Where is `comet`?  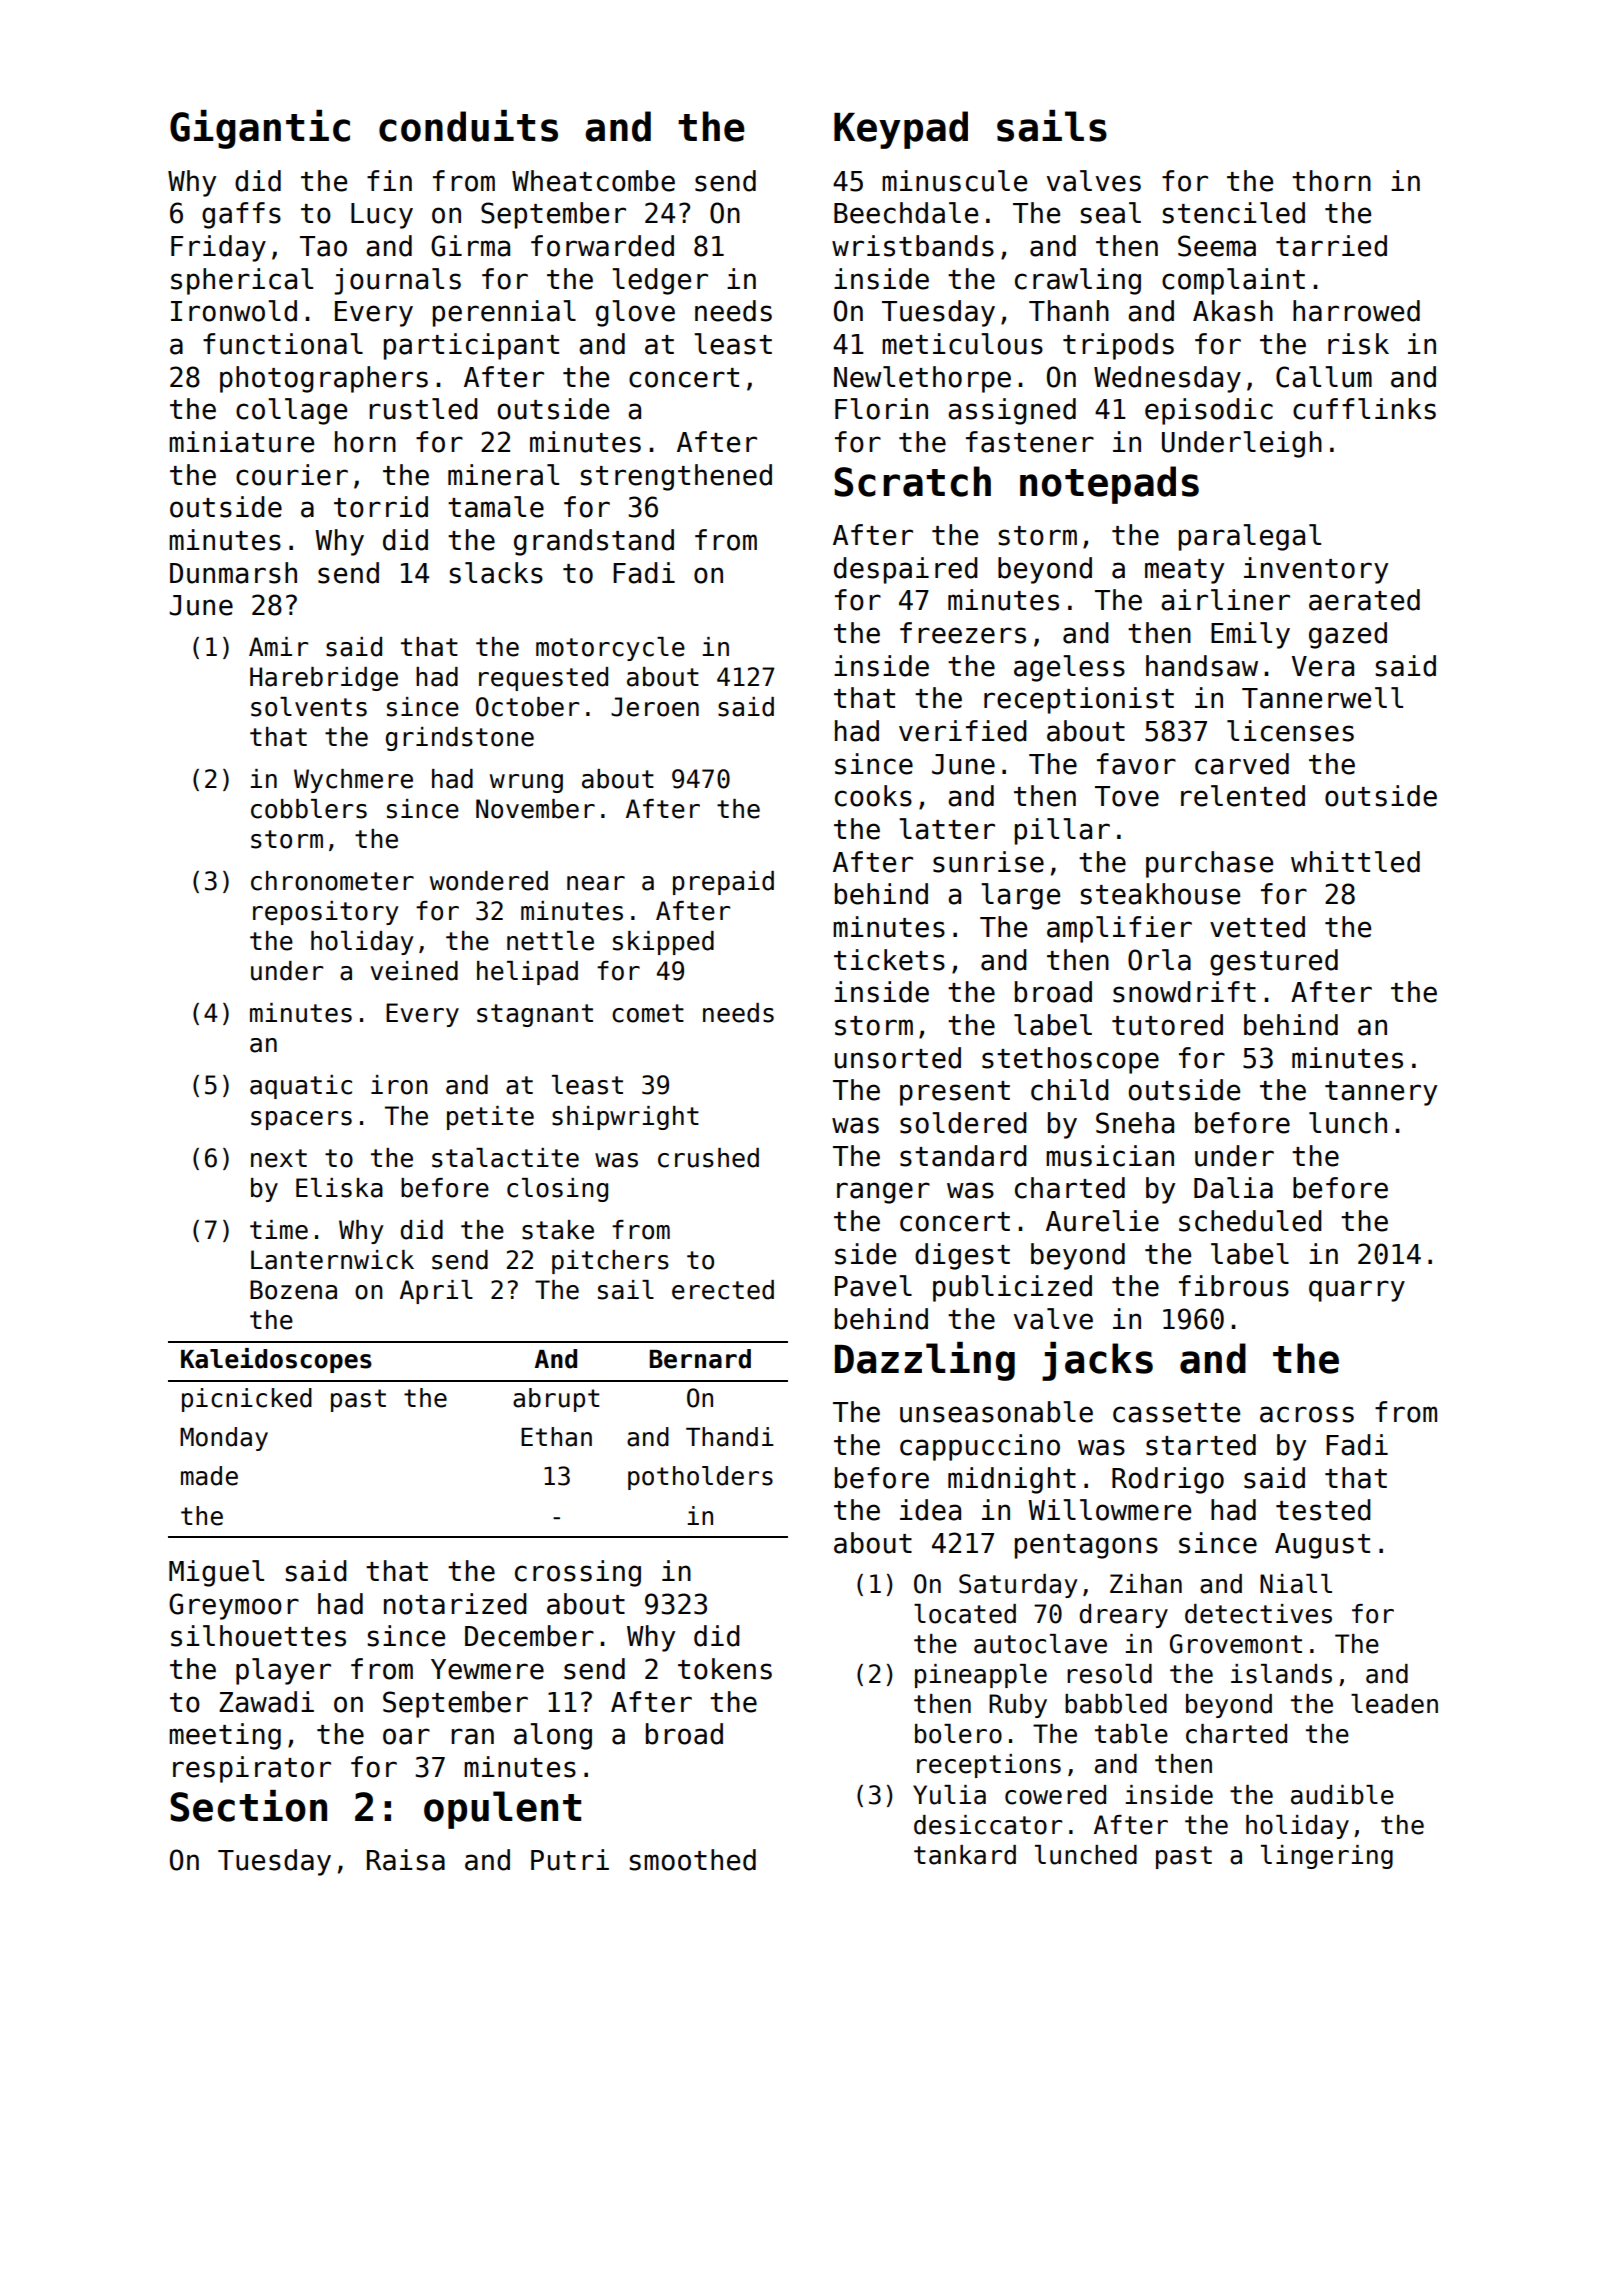 comet is located at coordinates (648, 1013).
